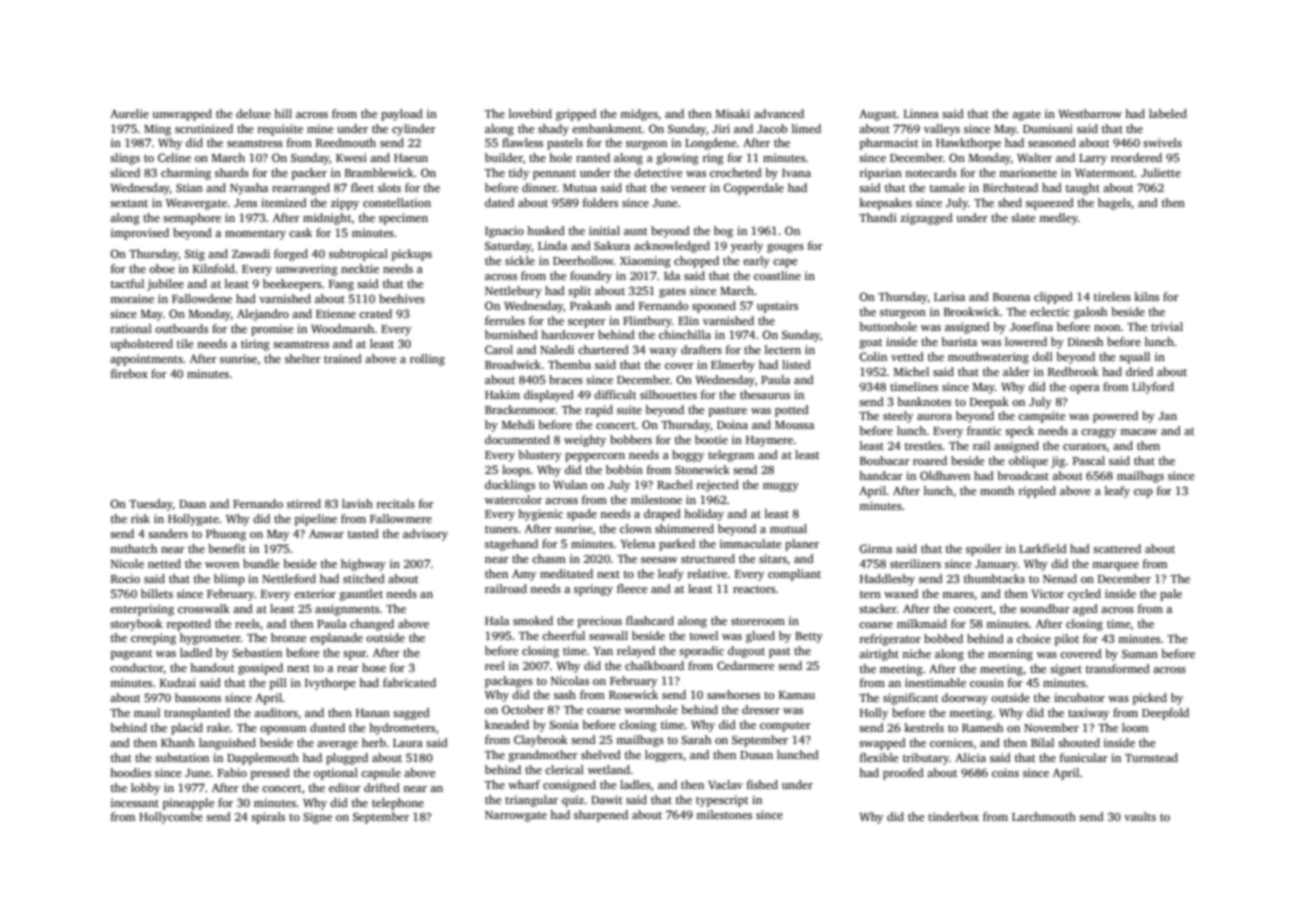  Describe the element at coordinates (753, 189) in the page. I see `Copperdale` at that location.
